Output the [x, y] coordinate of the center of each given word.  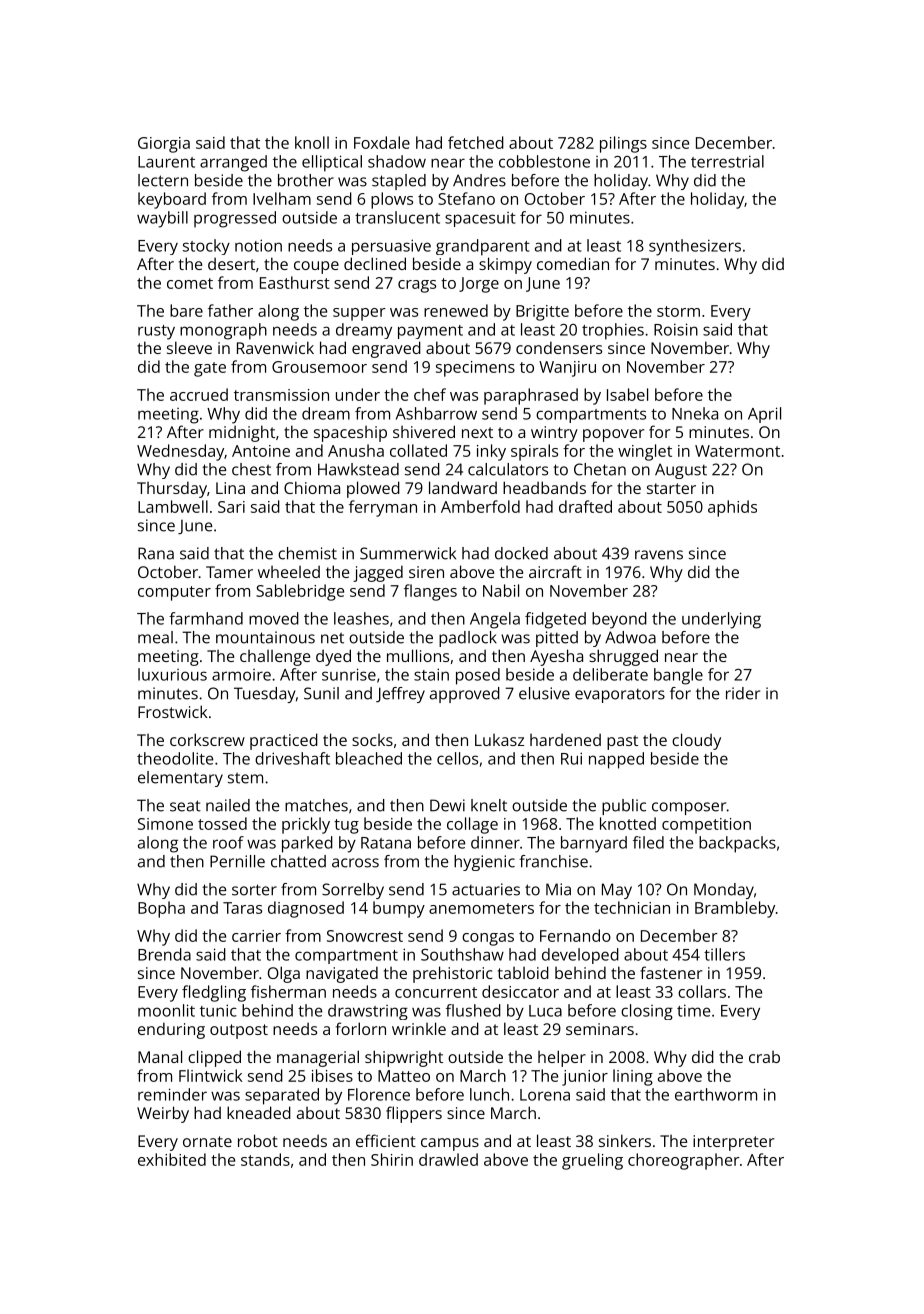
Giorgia [164, 145]
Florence [379, 1094]
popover [613, 435]
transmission [281, 395]
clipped [214, 1058]
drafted [585, 506]
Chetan [600, 469]
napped [616, 760]
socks [372, 740]
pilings [623, 144]
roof [228, 842]
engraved [386, 349]
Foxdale [382, 142]
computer [174, 593]
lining [633, 1077]
